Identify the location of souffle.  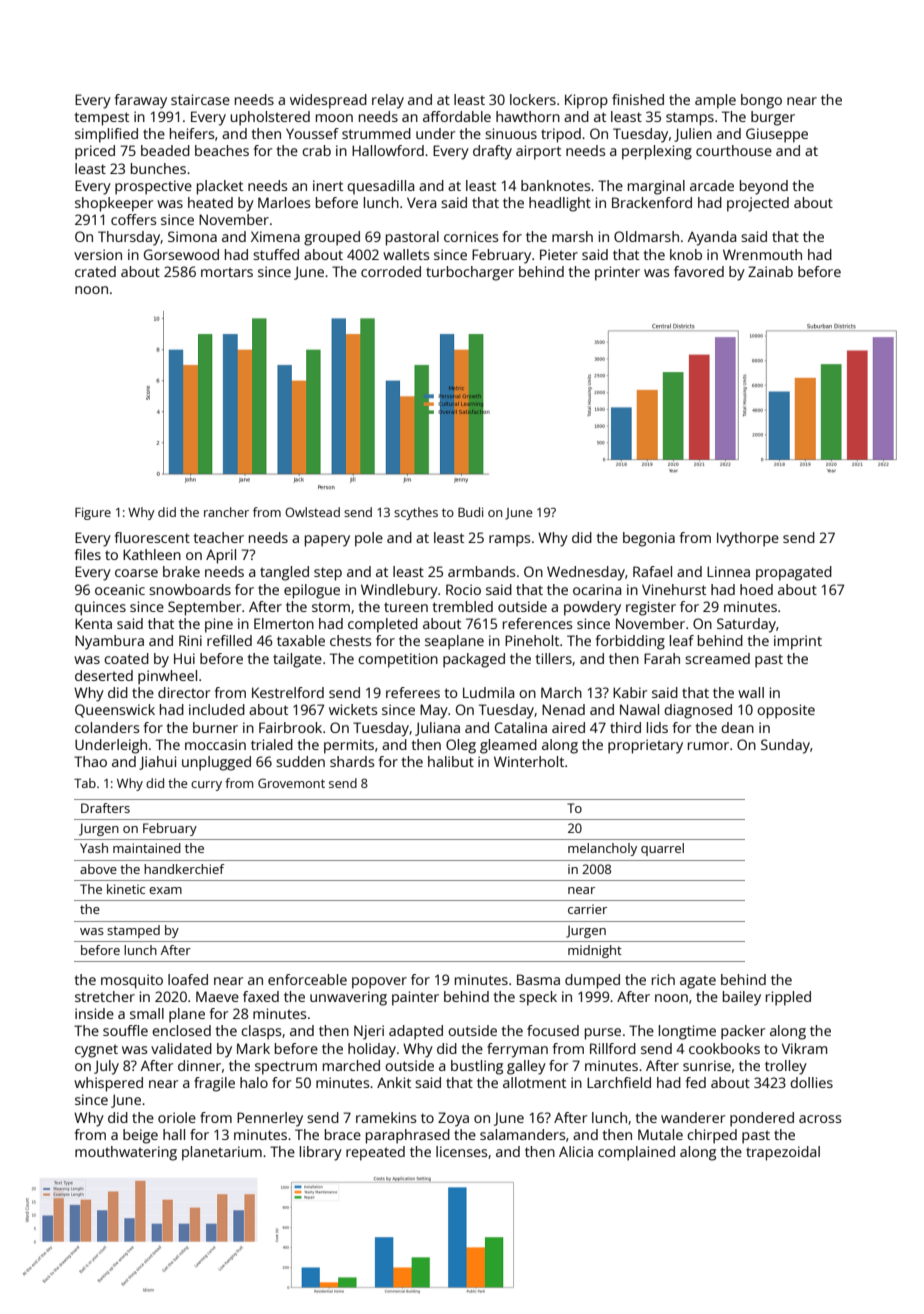
(125, 1030).
